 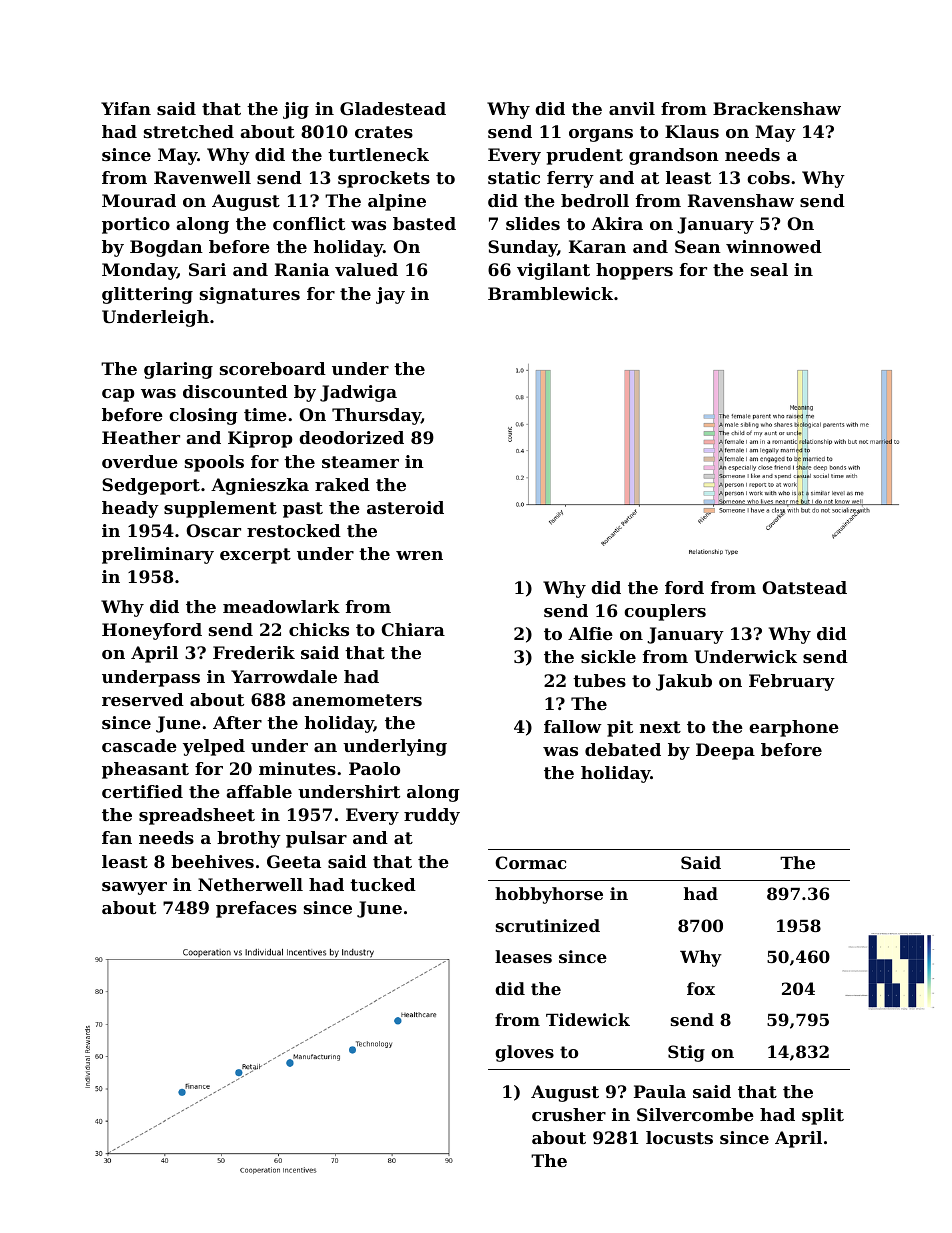 What do you see at coordinates (569, 1114) in the screenshot?
I see `crusher` at bounding box center [569, 1114].
